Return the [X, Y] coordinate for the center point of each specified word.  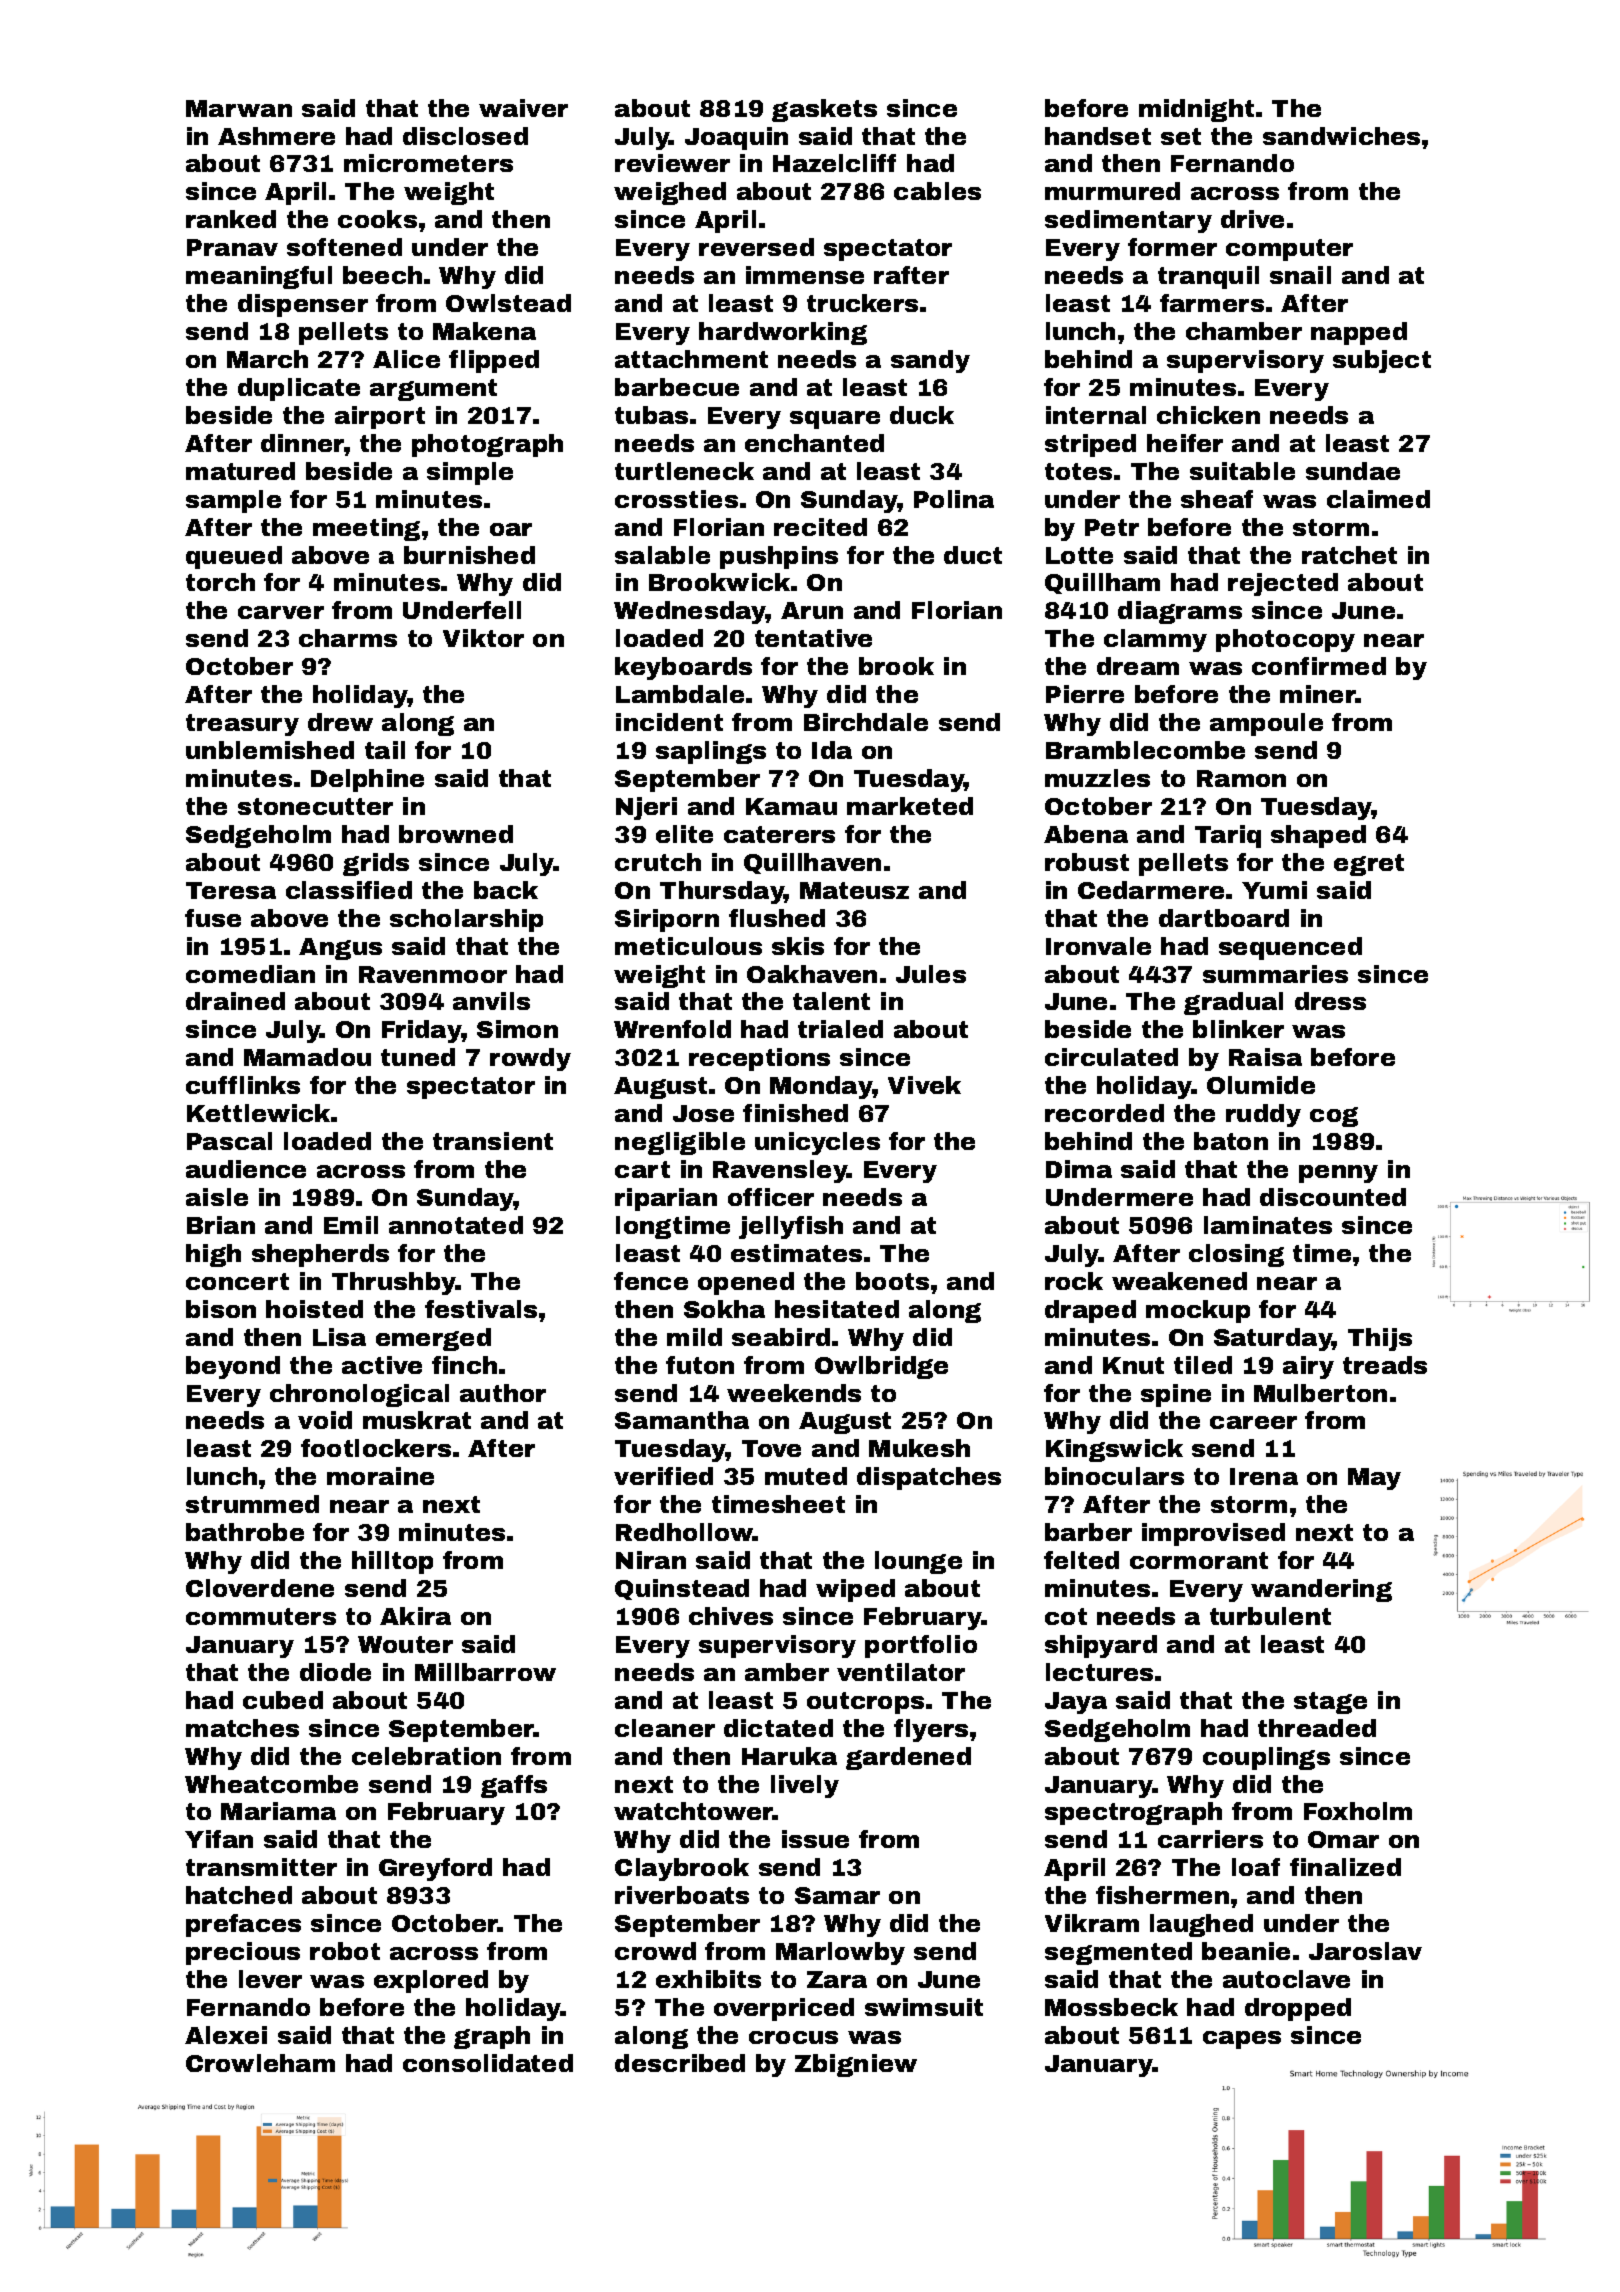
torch [220, 582]
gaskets [824, 110]
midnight [1196, 110]
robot [345, 1951]
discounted [1333, 1197]
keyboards [683, 668]
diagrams [1180, 612]
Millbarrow [485, 1672]
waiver [523, 108]
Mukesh [919, 1448]
